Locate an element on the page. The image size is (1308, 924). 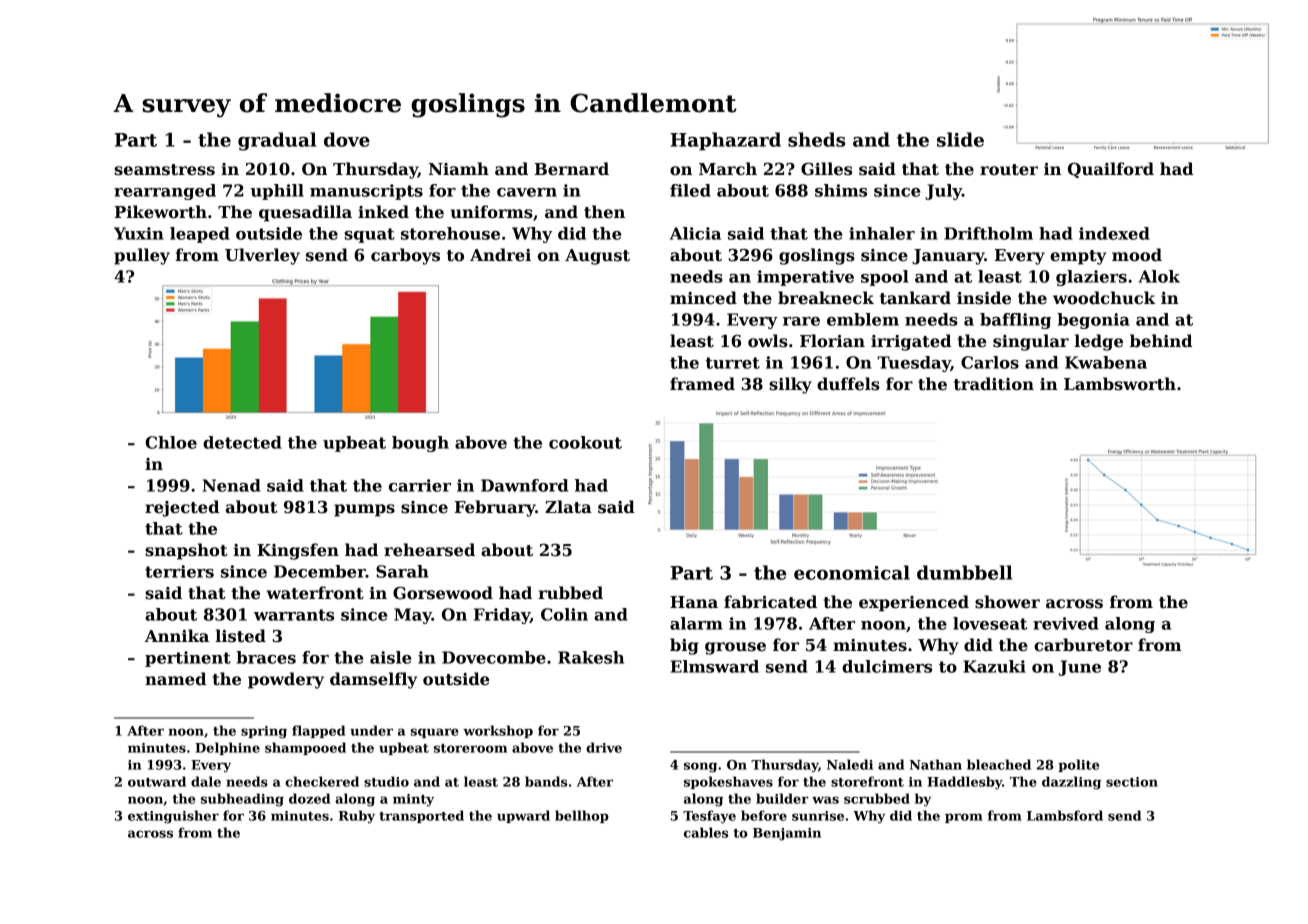
dumbbell is located at coordinates (964, 572).
